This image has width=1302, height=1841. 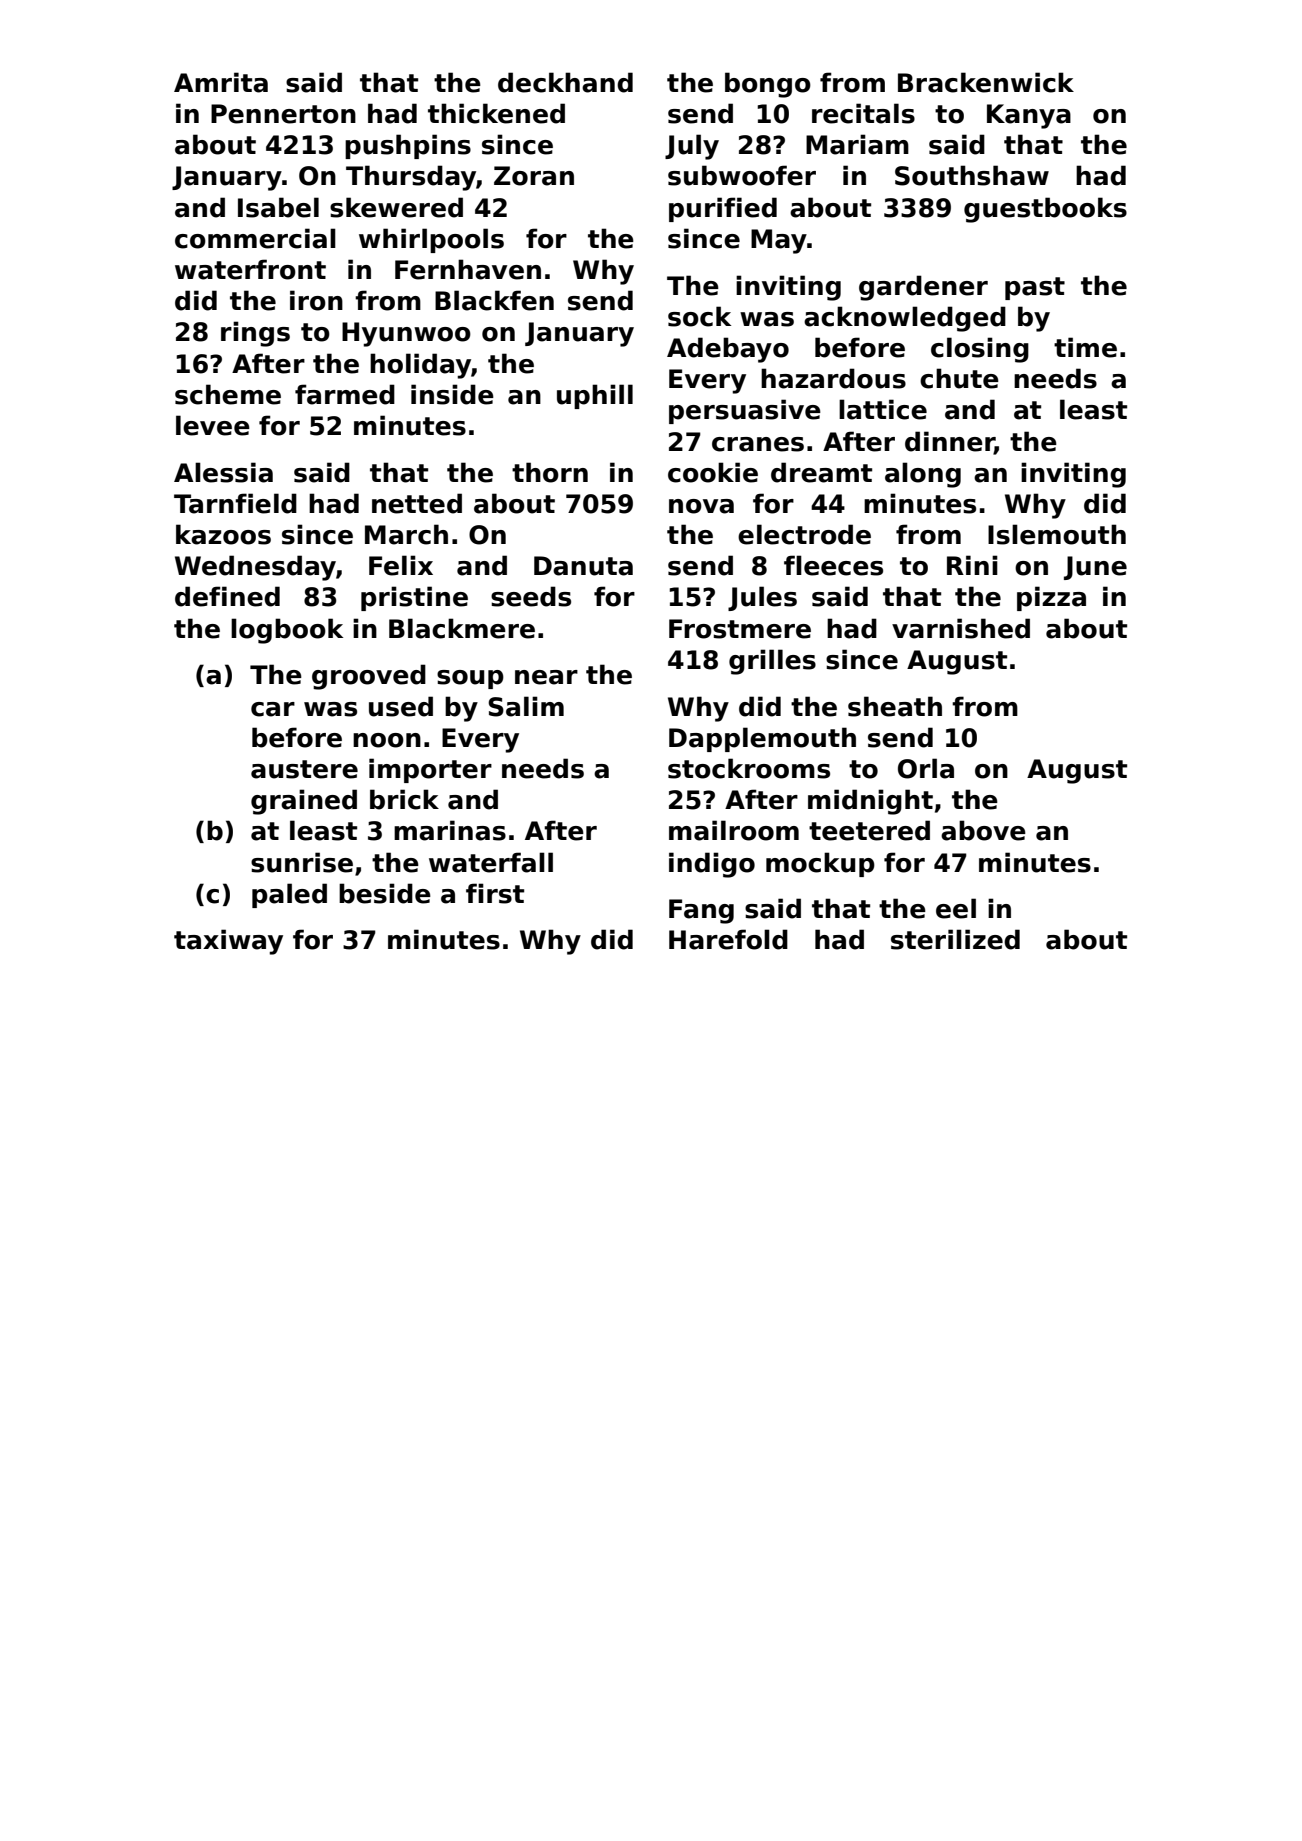 What do you see at coordinates (926, 768) in the image?
I see `Orla` at bounding box center [926, 768].
